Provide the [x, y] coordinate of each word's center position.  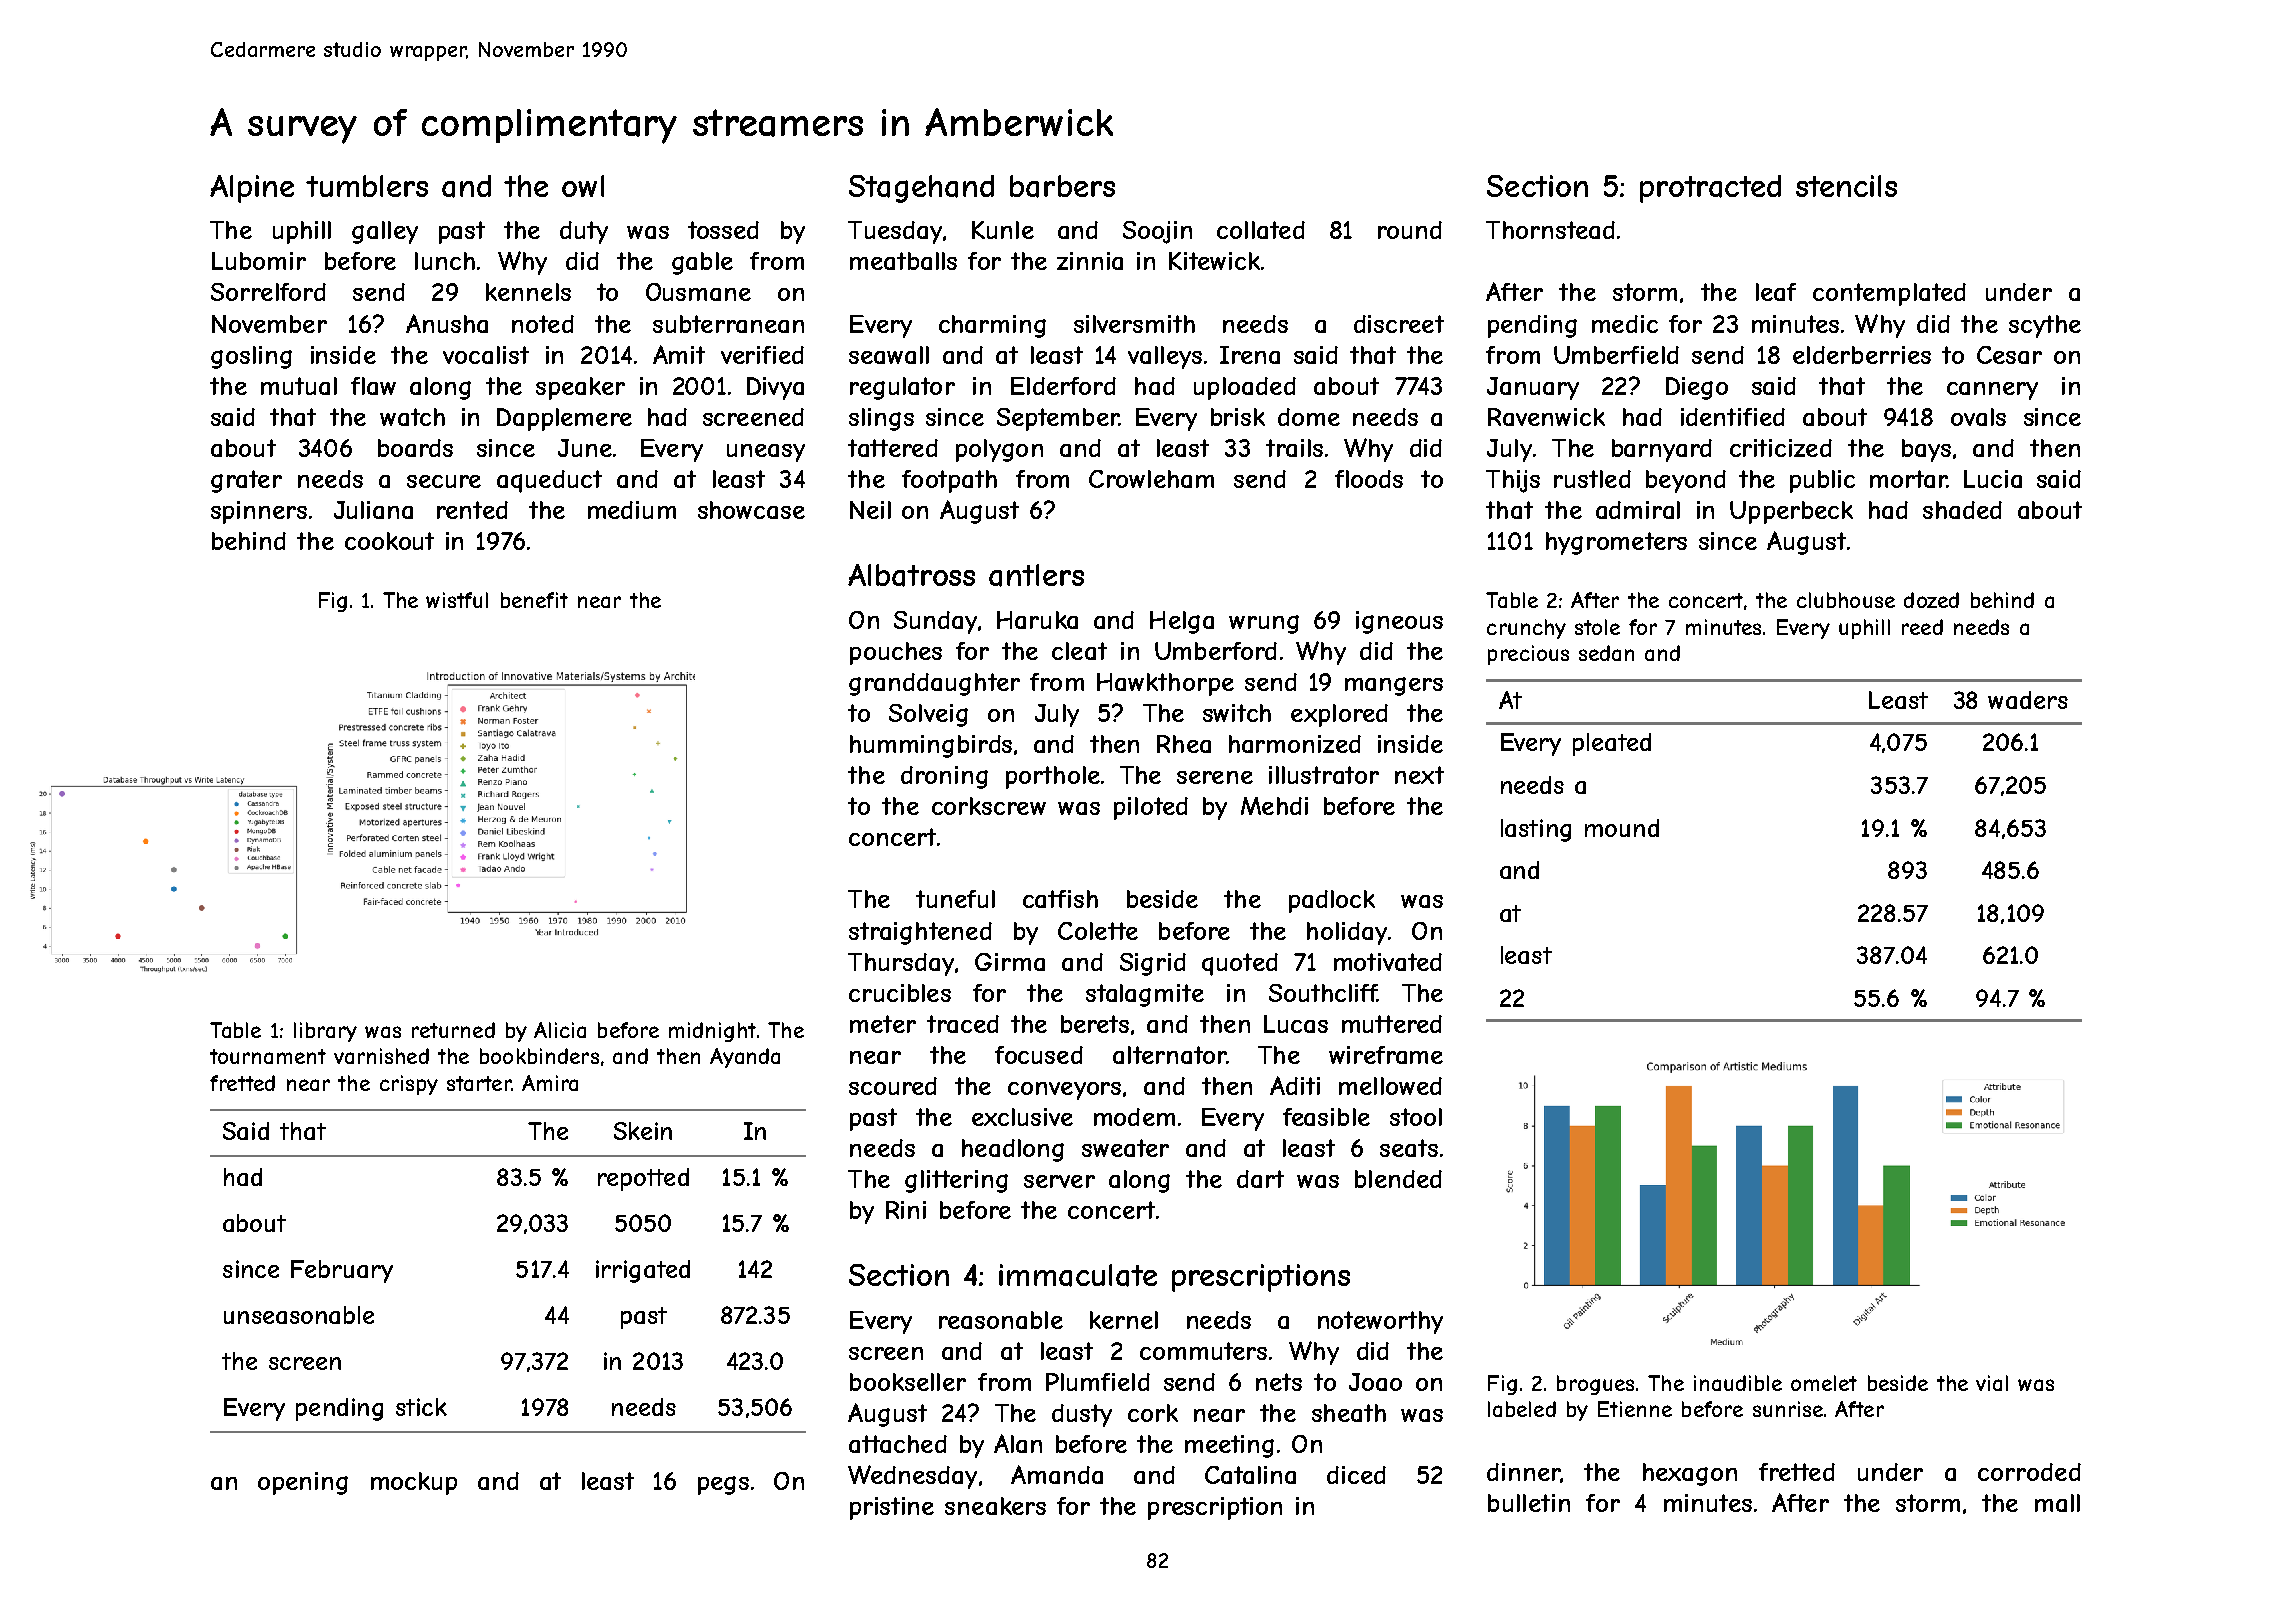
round [1410, 230]
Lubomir [259, 261]
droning [944, 777]
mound [1622, 828]
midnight [712, 1032]
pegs [723, 1485]
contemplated [1889, 294]
